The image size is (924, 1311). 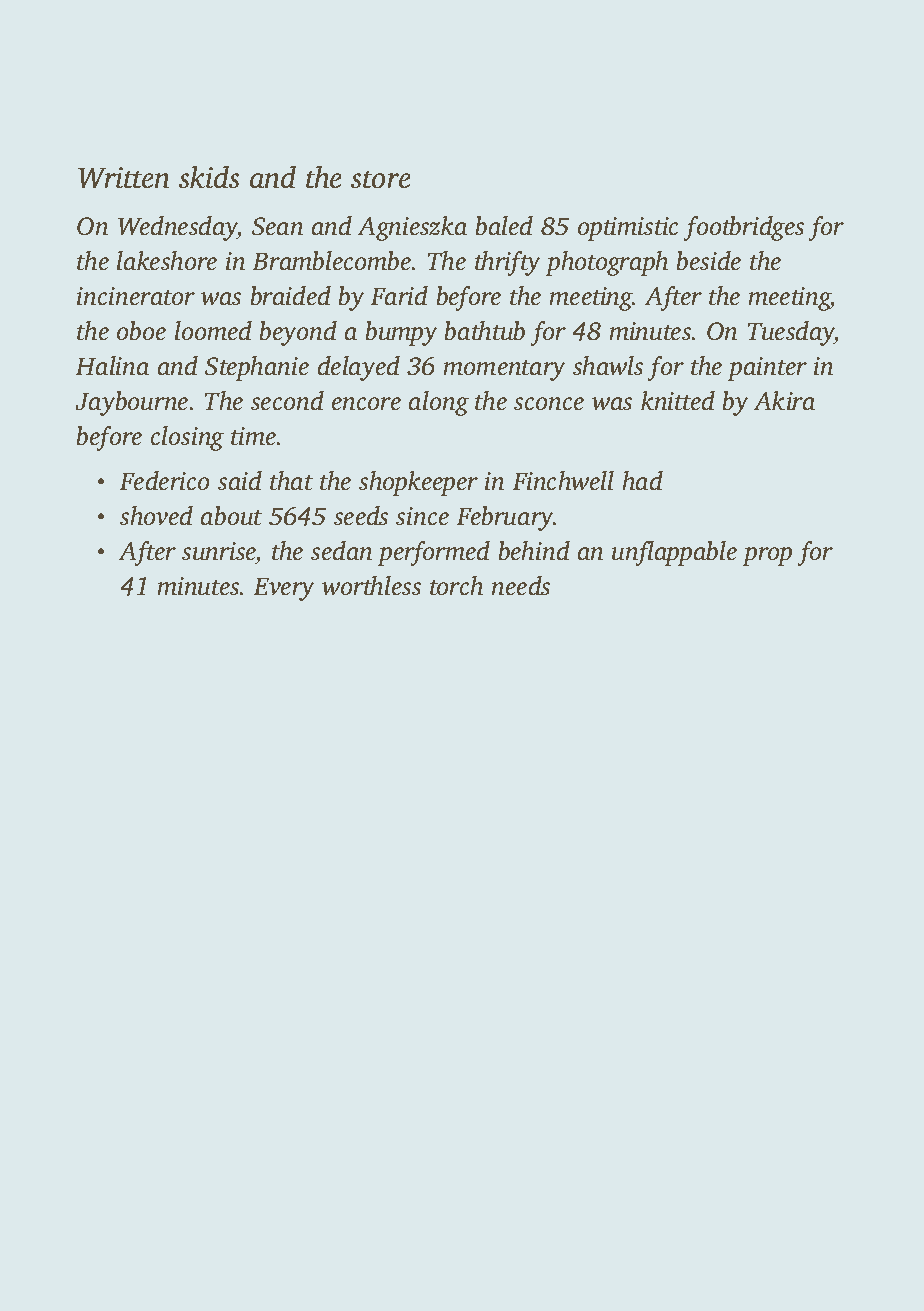 What do you see at coordinates (504, 370) in the page?
I see `momentary` at bounding box center [504, 370].
